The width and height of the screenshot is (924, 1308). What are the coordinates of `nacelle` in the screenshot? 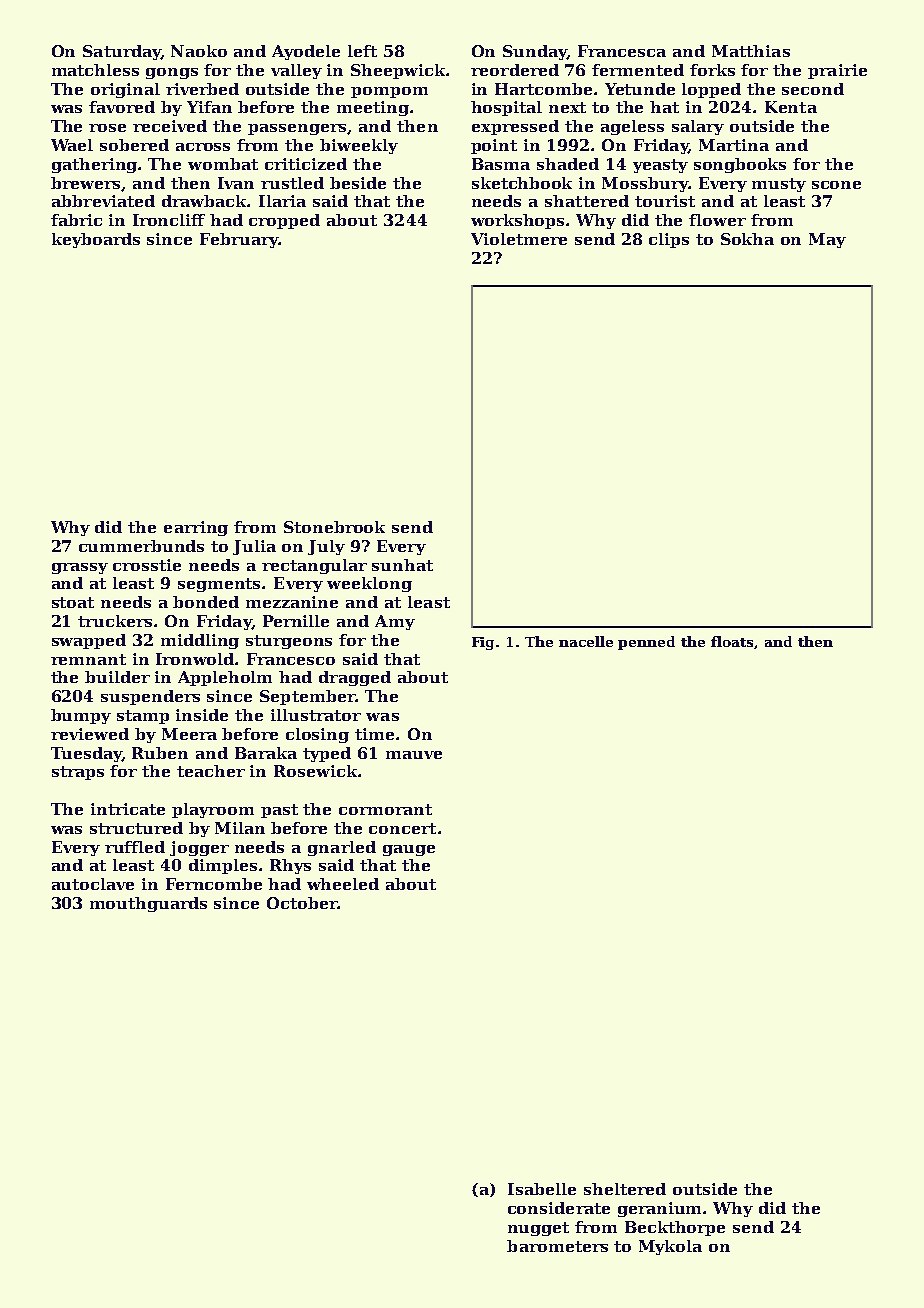 It's located at (586, 641).
